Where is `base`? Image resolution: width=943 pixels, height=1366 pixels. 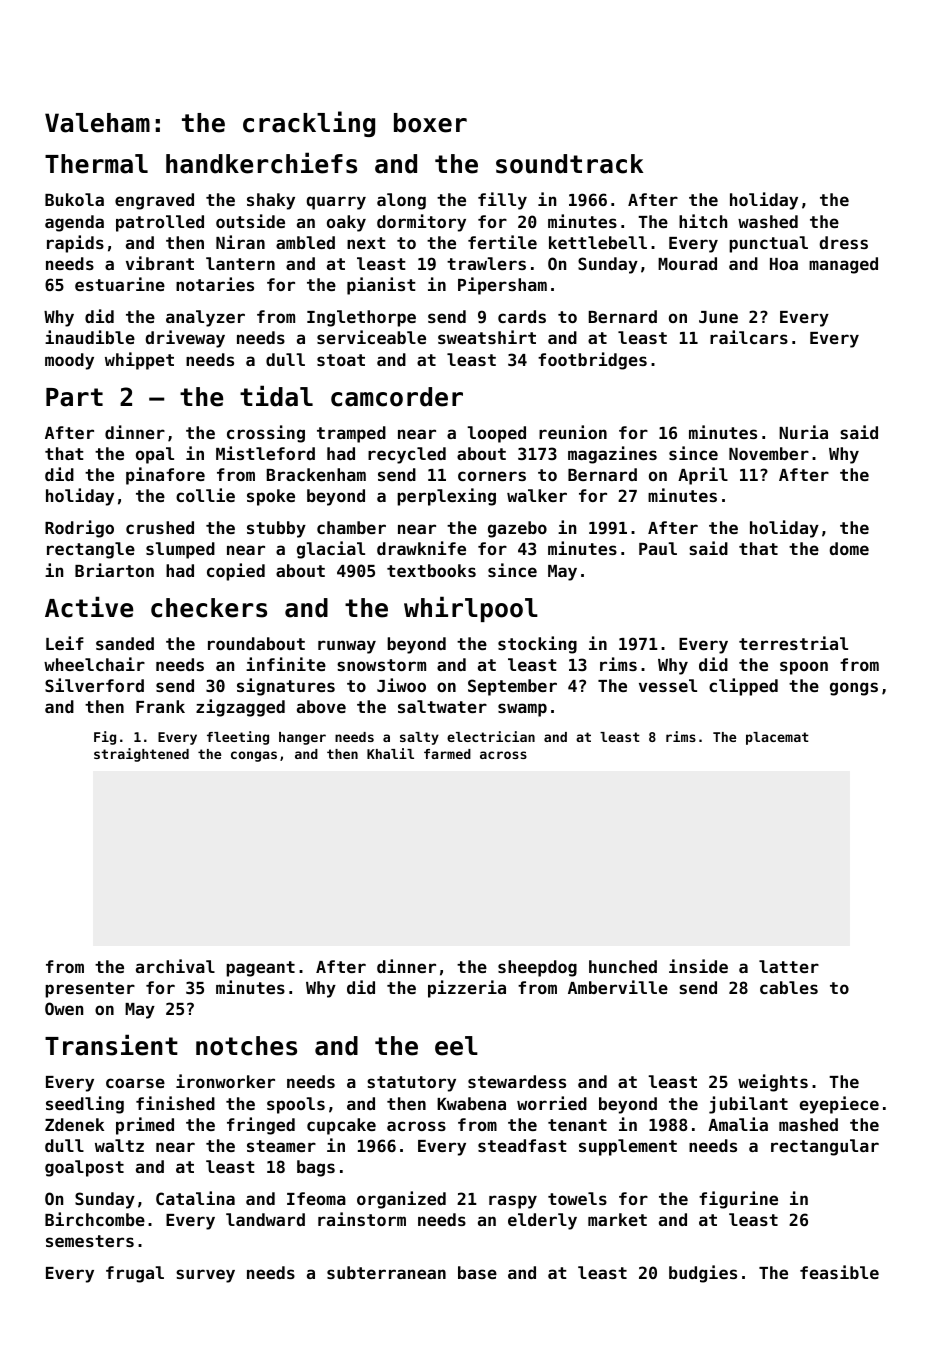
base is located at coordinates (477, 1272).
